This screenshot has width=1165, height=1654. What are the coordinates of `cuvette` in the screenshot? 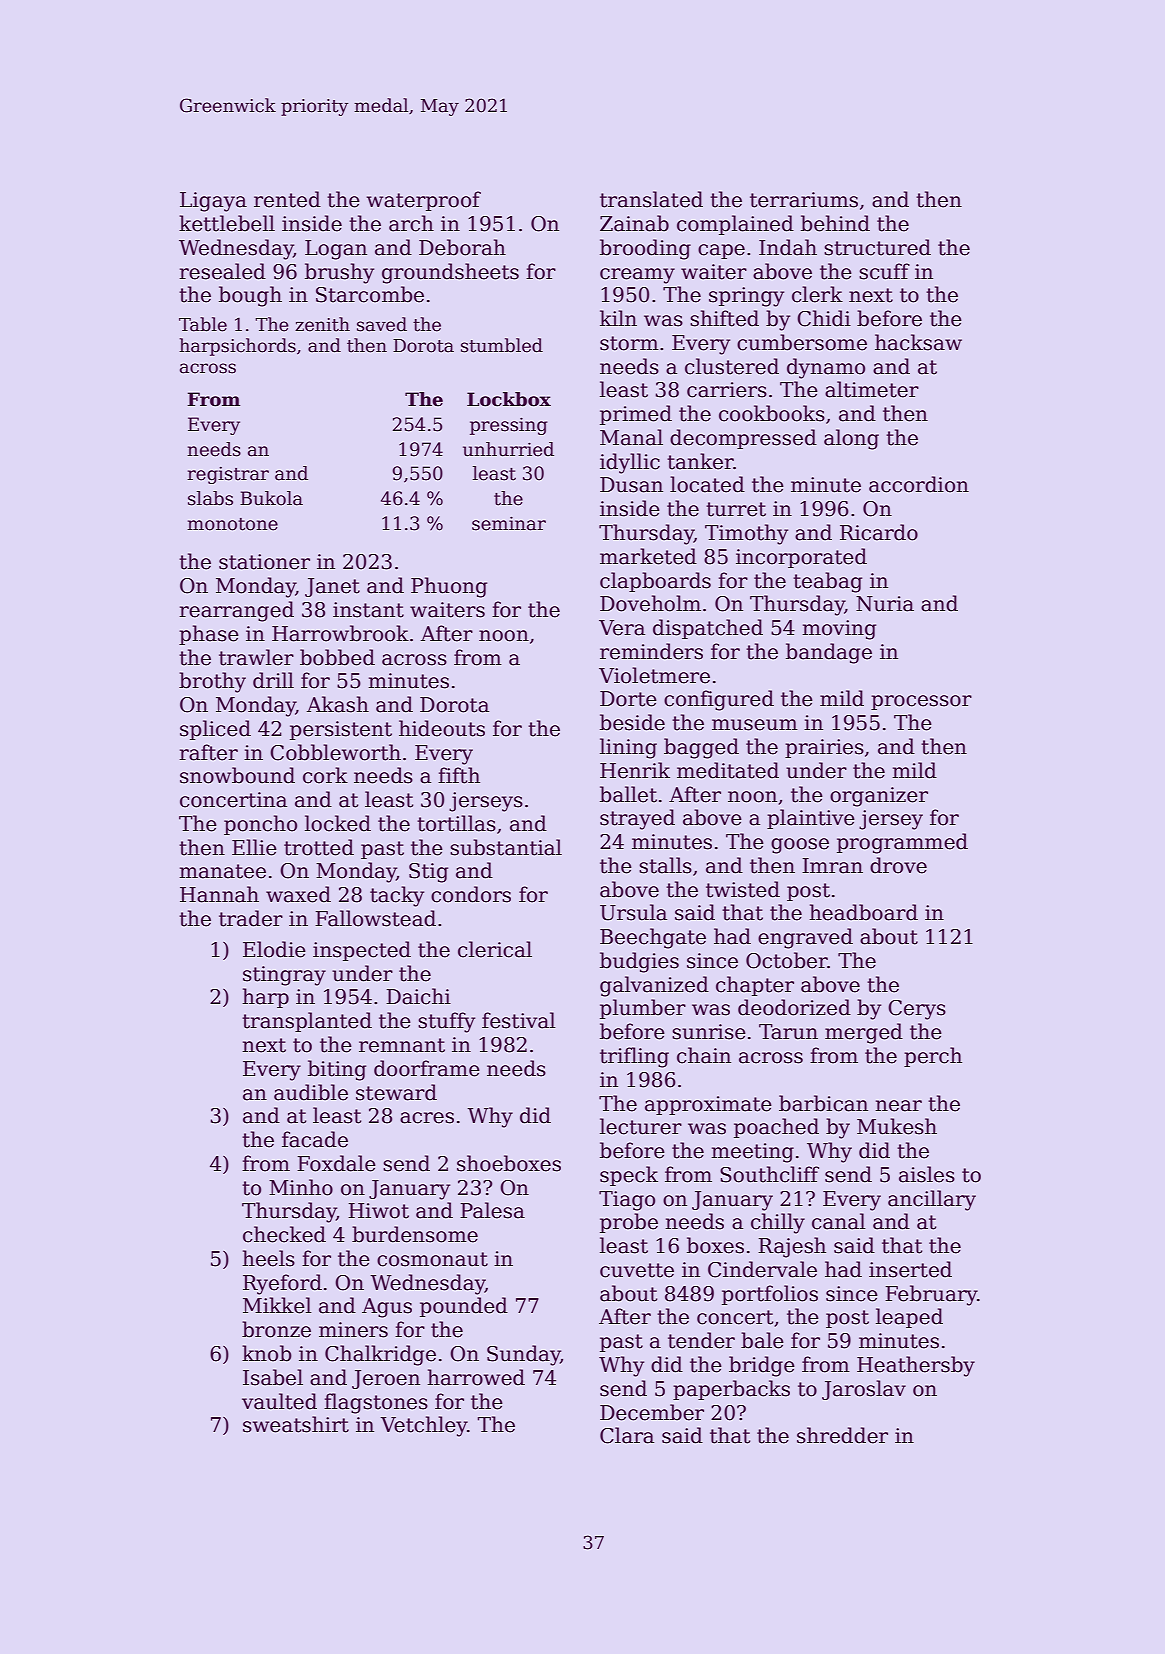 It's located at (637, 1270).
